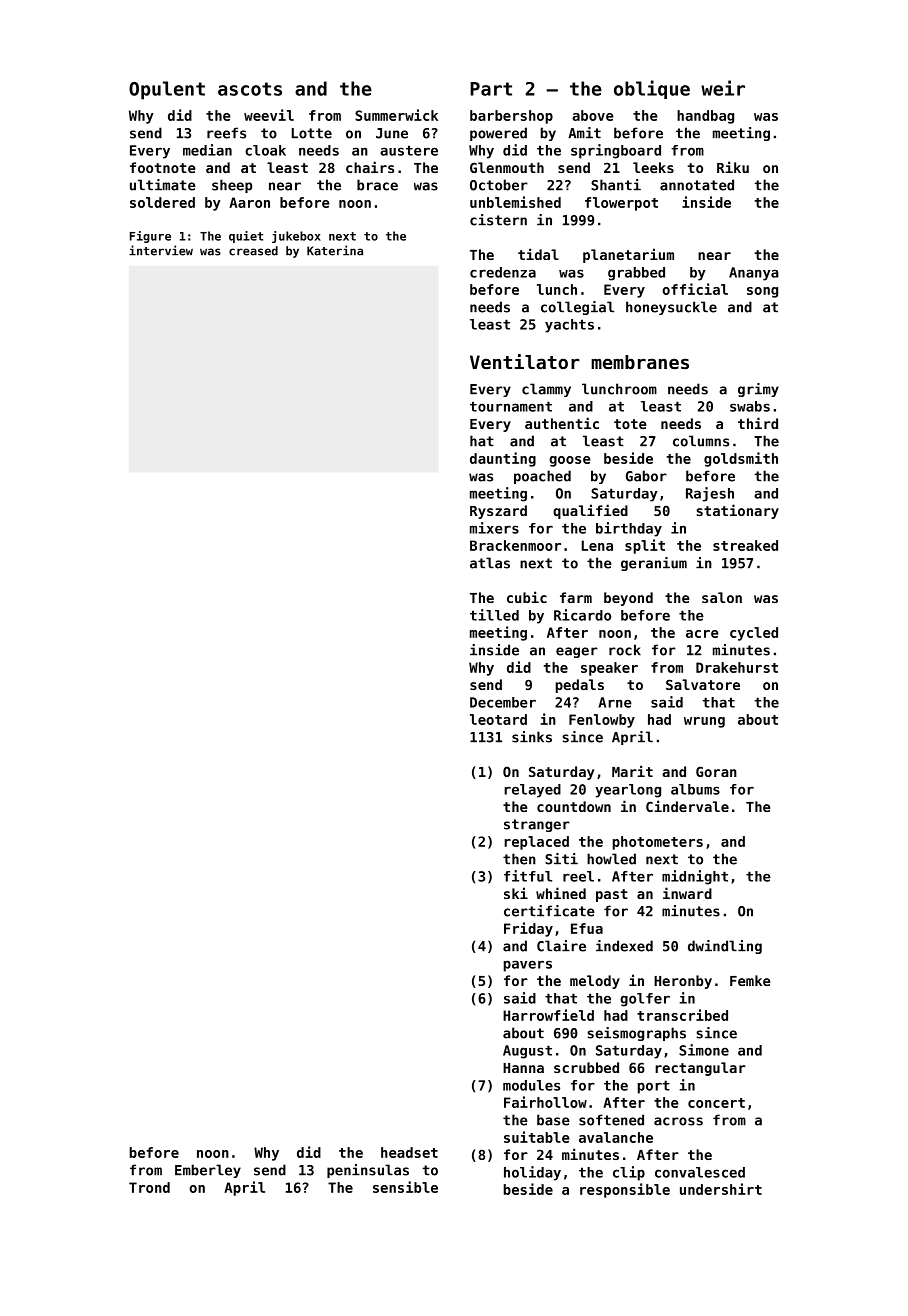 This page has width=908, height=1316. Describe the element at coordinates (701, 441) in the page. I see `columns` at that location.
